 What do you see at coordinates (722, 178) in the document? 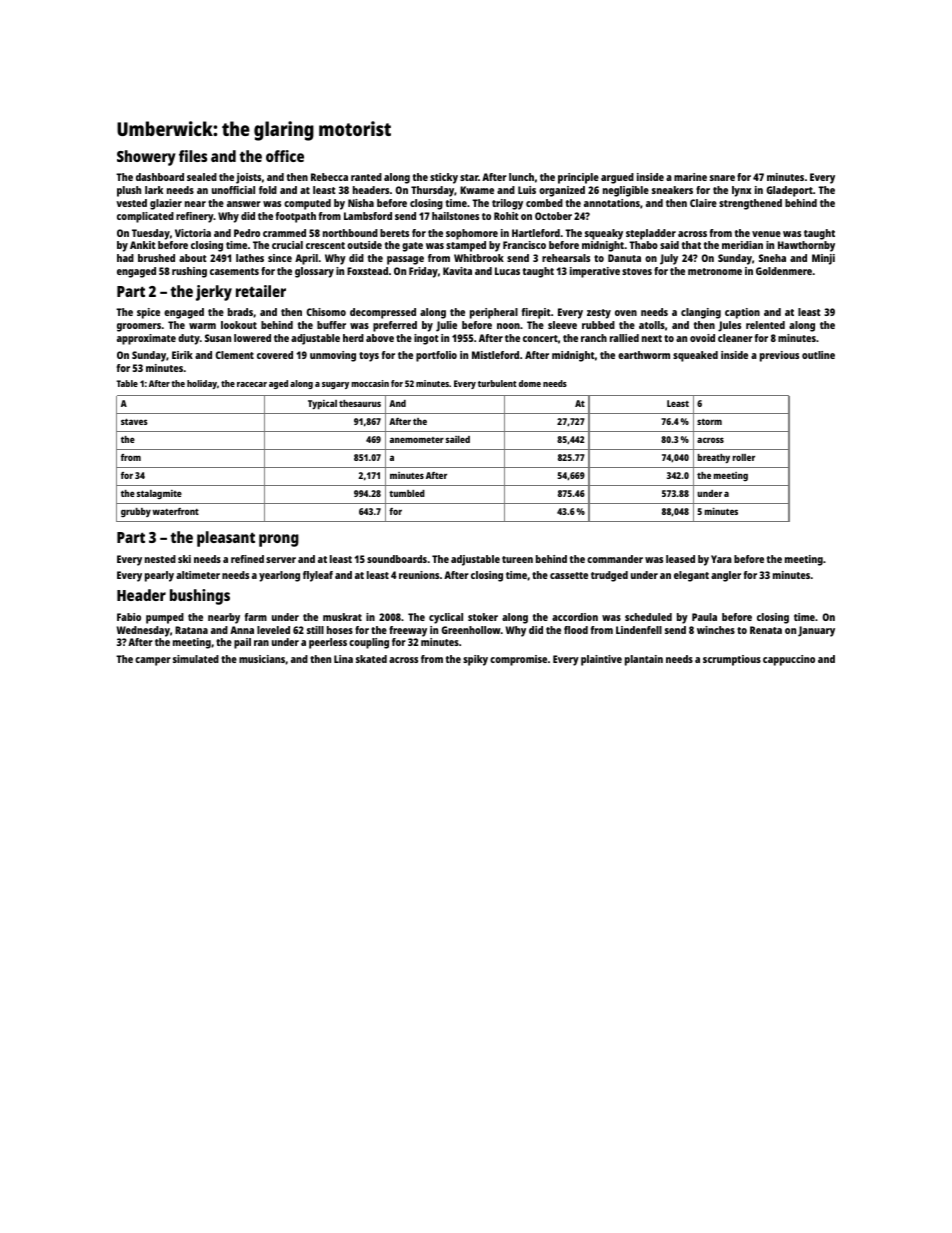
I see `snare` at bounding box center [722, 178].
